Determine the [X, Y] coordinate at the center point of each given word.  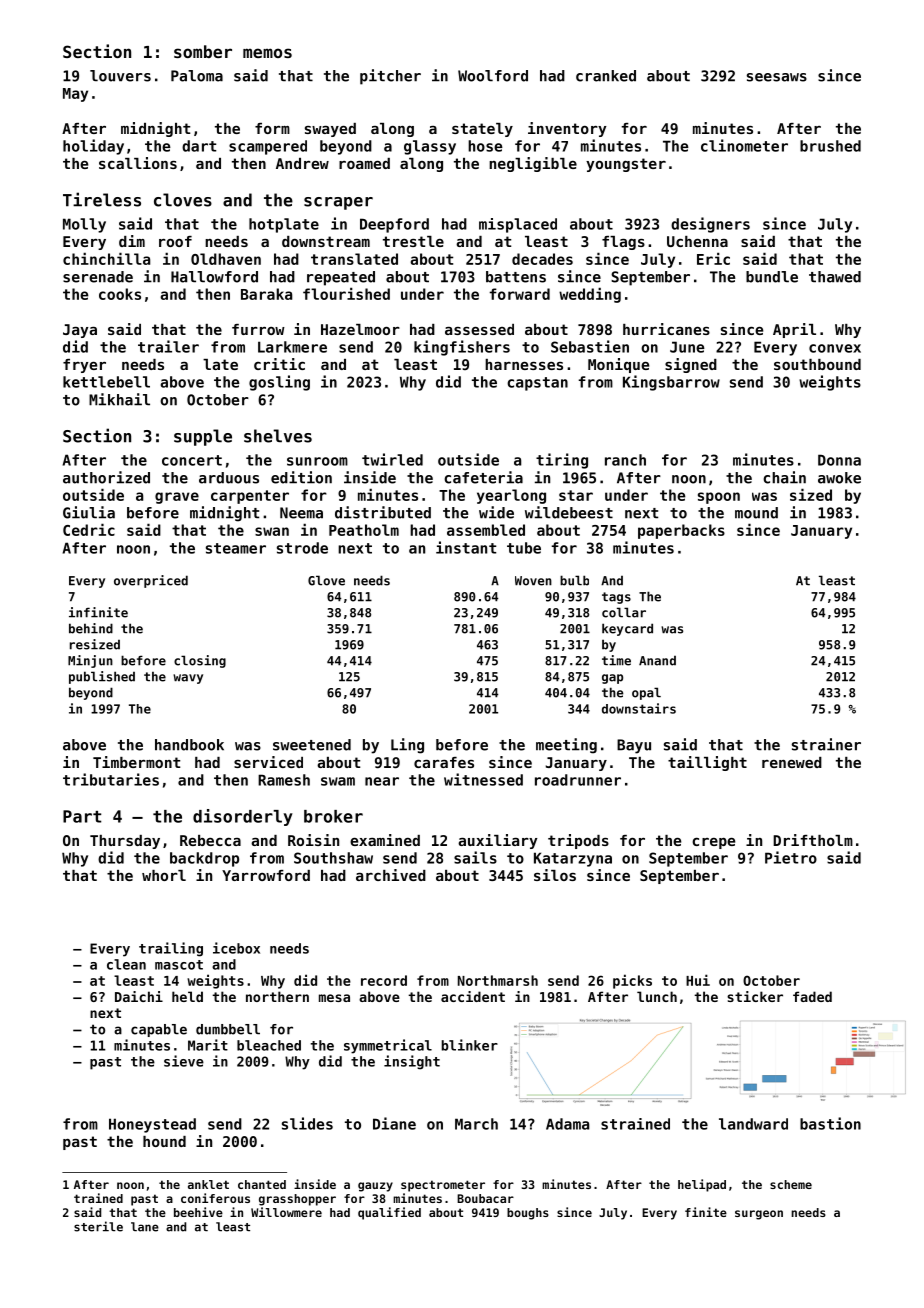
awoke [839, 478]
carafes [444, 762]
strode [302, 548]
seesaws [777, 77]
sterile [98, 1226]
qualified [389, 1213]
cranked [606, 76]
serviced [268, 762]
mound [756, 513]
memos [267, 53]
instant [466, 547]
